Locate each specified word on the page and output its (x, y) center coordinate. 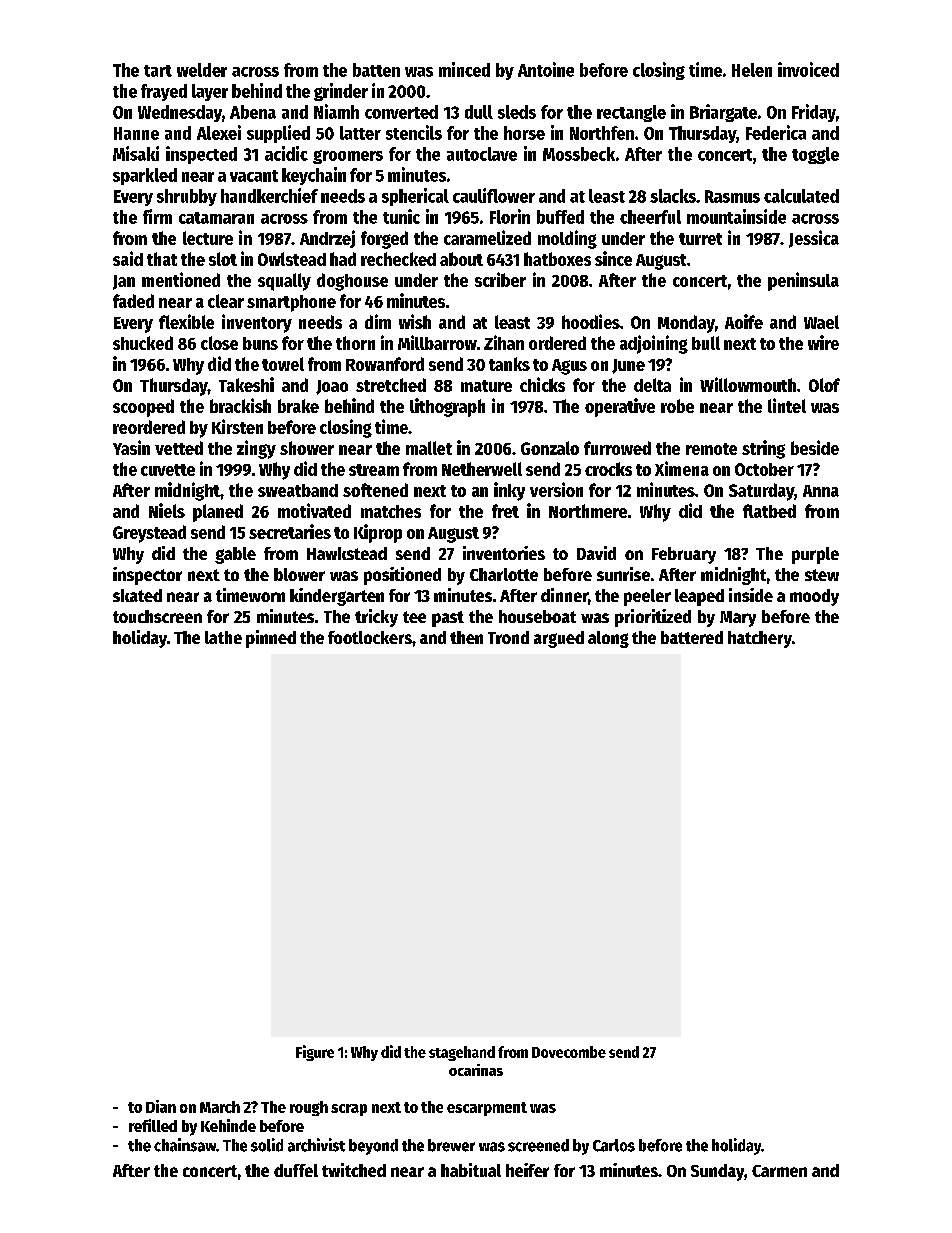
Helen (752, 70)
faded (133, 301)
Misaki (136, 153)
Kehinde (228, 1125)
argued (559, 639)
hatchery (760, 639)
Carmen (779, 1171)
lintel (787, 405)
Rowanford (385, 364)
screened (538, 1145)
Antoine (546, 69)
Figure (315, 1053)
